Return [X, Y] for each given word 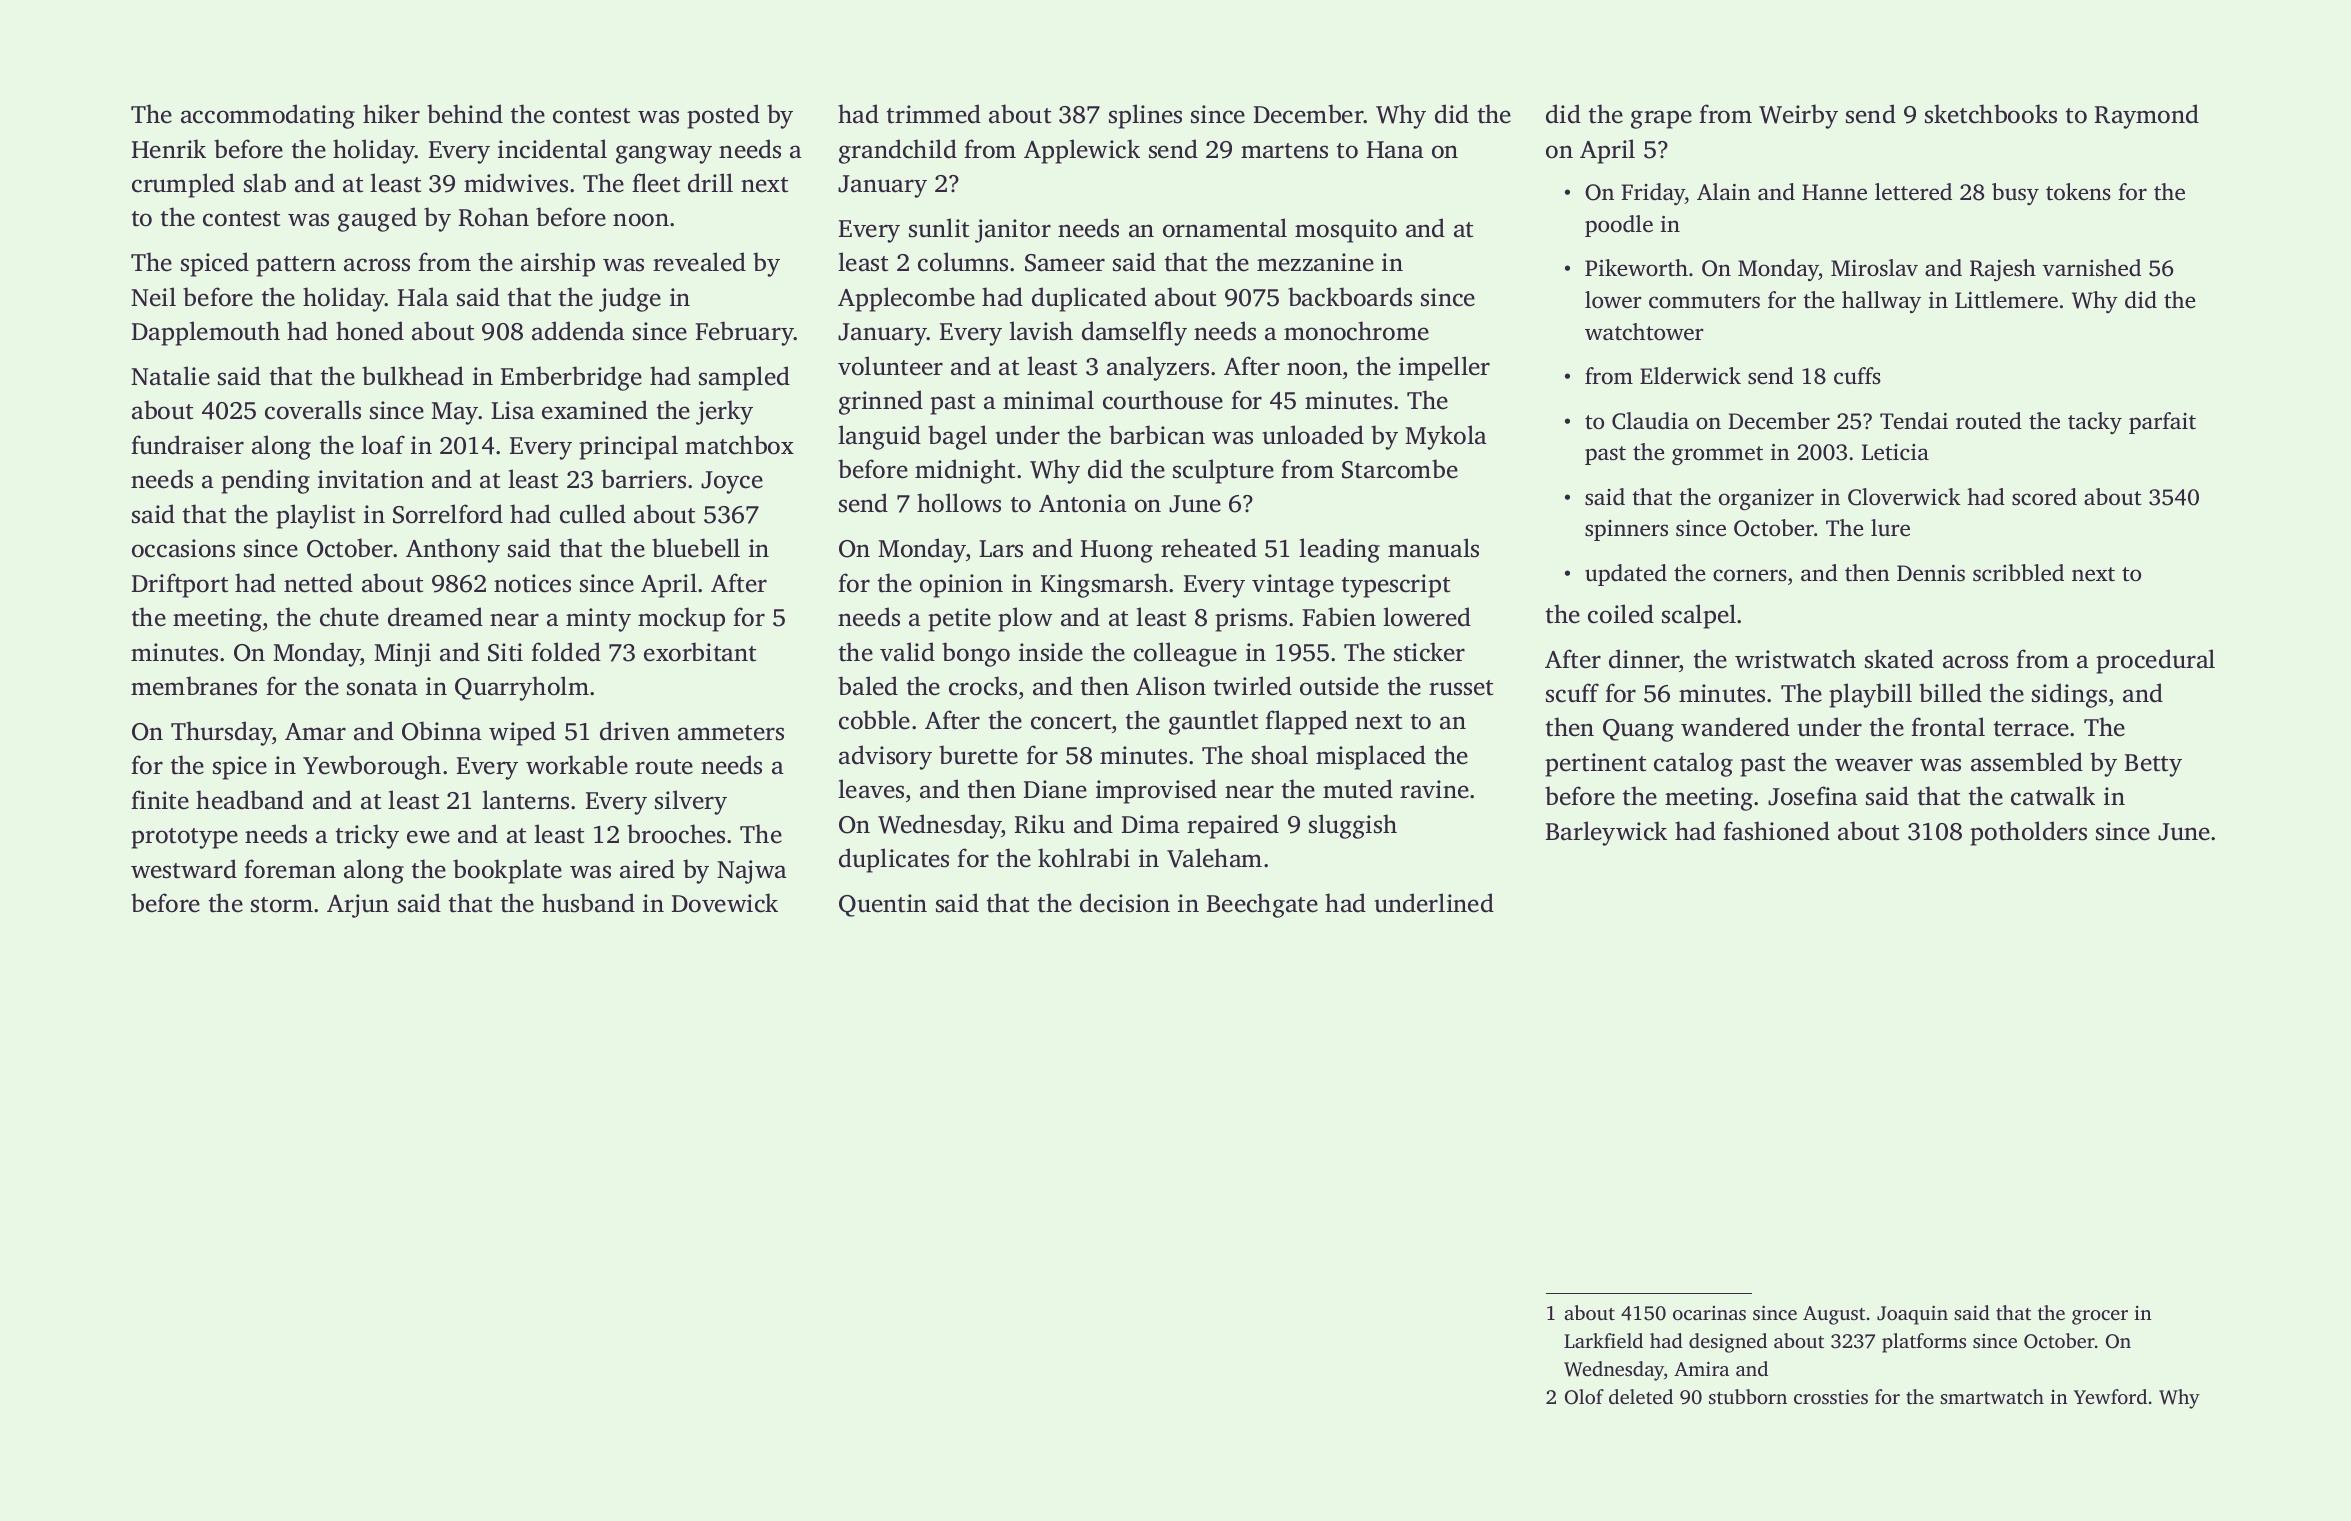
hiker [391, 114]
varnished [2092, 268]
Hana [1395, 150]
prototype [184, 838]
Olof [1584, 1397]
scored [2044, 497]
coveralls [313, 410]
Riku [1040, 824]
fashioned [1776, 831]
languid [879, 437]
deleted [1641, 1396]
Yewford [2110, 1396]
